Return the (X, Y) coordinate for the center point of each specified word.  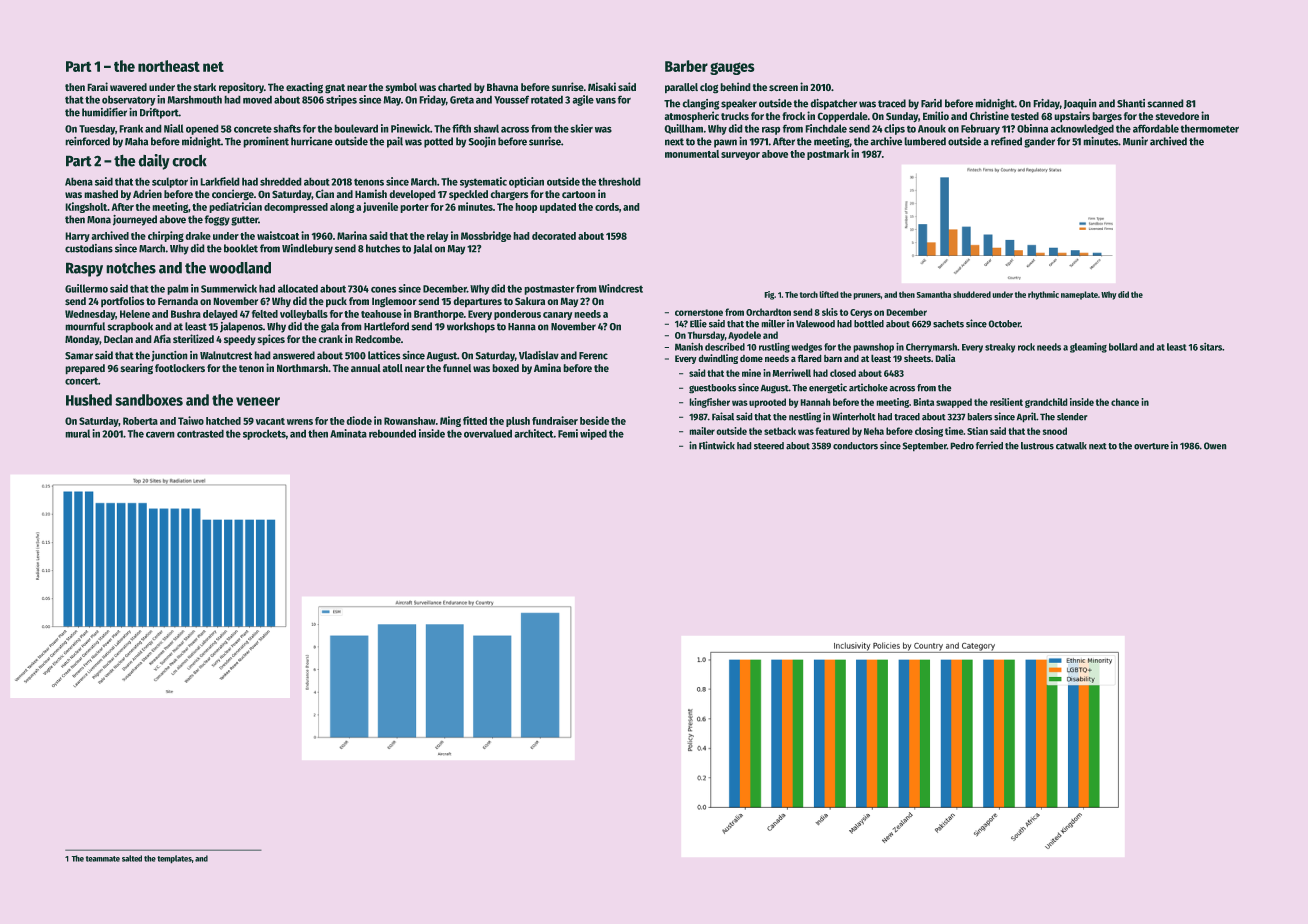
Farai (97, 86)
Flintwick (717, 445)
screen (783, 88)
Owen (1215, 446)
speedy (240, 340)
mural (77, 433)
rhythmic (1043, 295)
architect (534, 433)
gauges (732, 68)
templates (174, 859)
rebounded (392, 433)
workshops (471, 327)
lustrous (1037, 446)
